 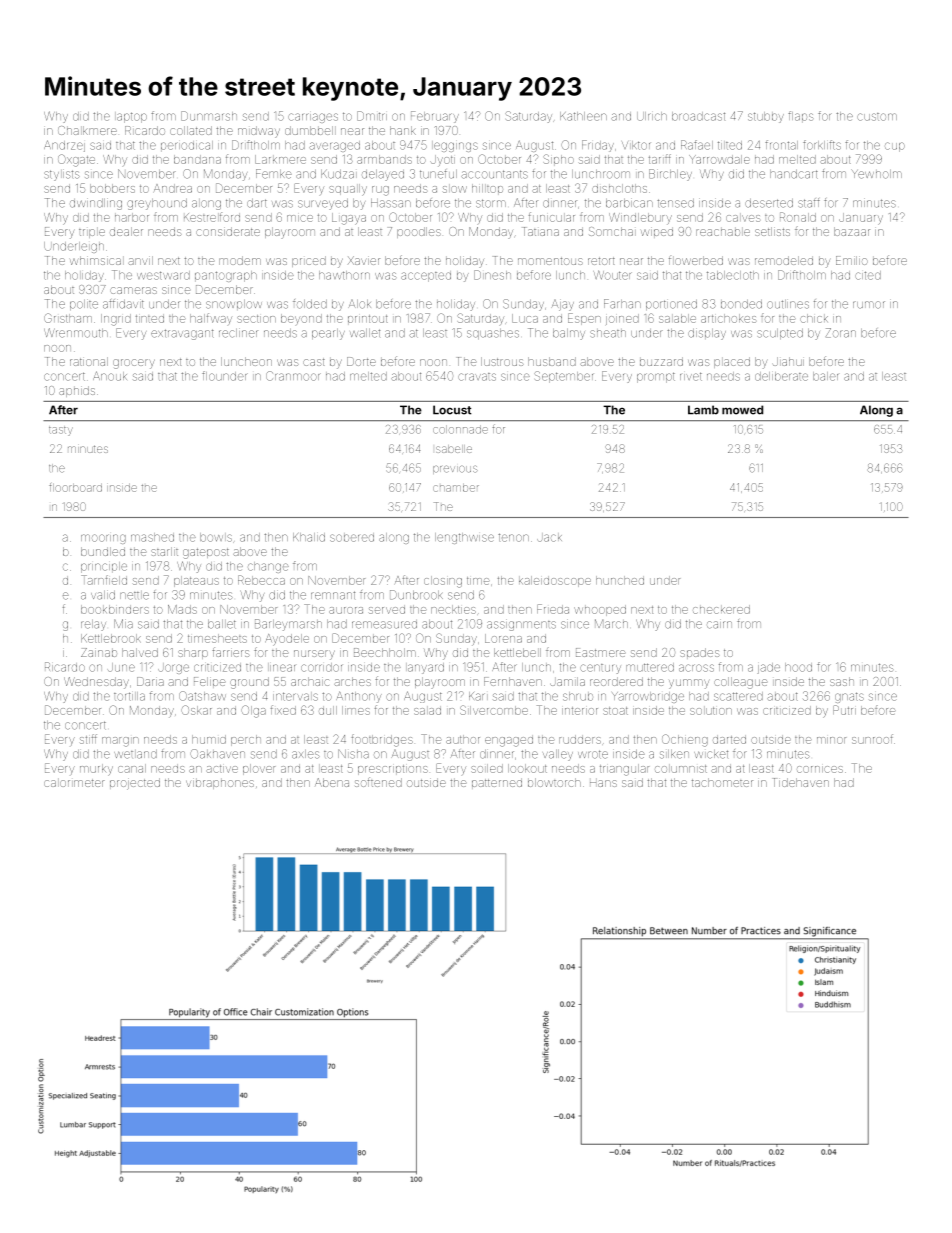 I want to click on checkered, so click(x=721, y=609).
